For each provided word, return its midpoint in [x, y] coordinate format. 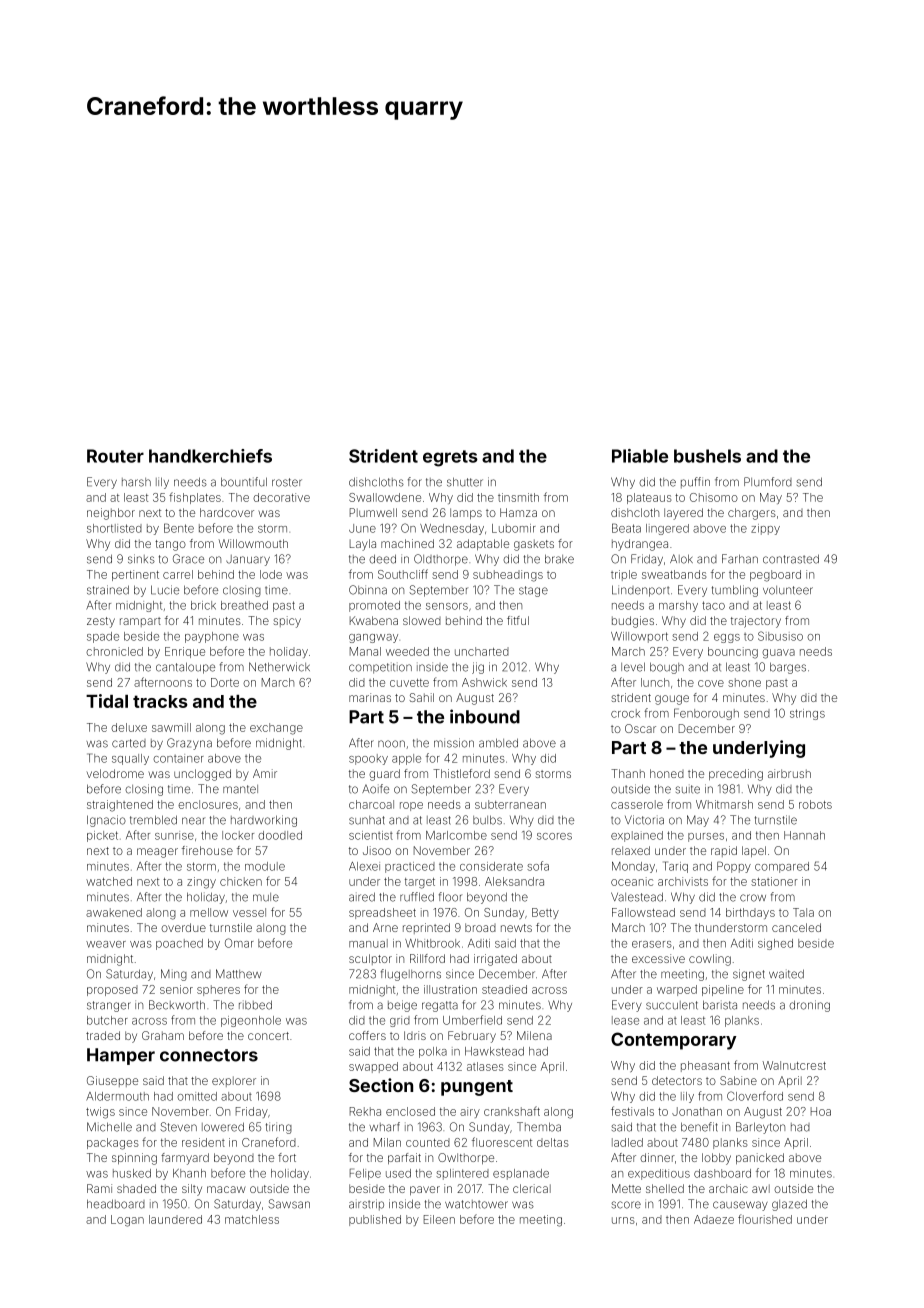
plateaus [649, 498]
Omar [239, 943]
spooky [368, 759]
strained [108, 590]
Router [115, 456]
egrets [450, 458]
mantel [240, 789]
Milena [534, 1035]
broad [480, 927]
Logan [127, 1221]
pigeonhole [251, 1021]
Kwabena [374, 620]
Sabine [738, 1080]
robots [815, 804]
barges [788, 668]
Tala [803, 912]
